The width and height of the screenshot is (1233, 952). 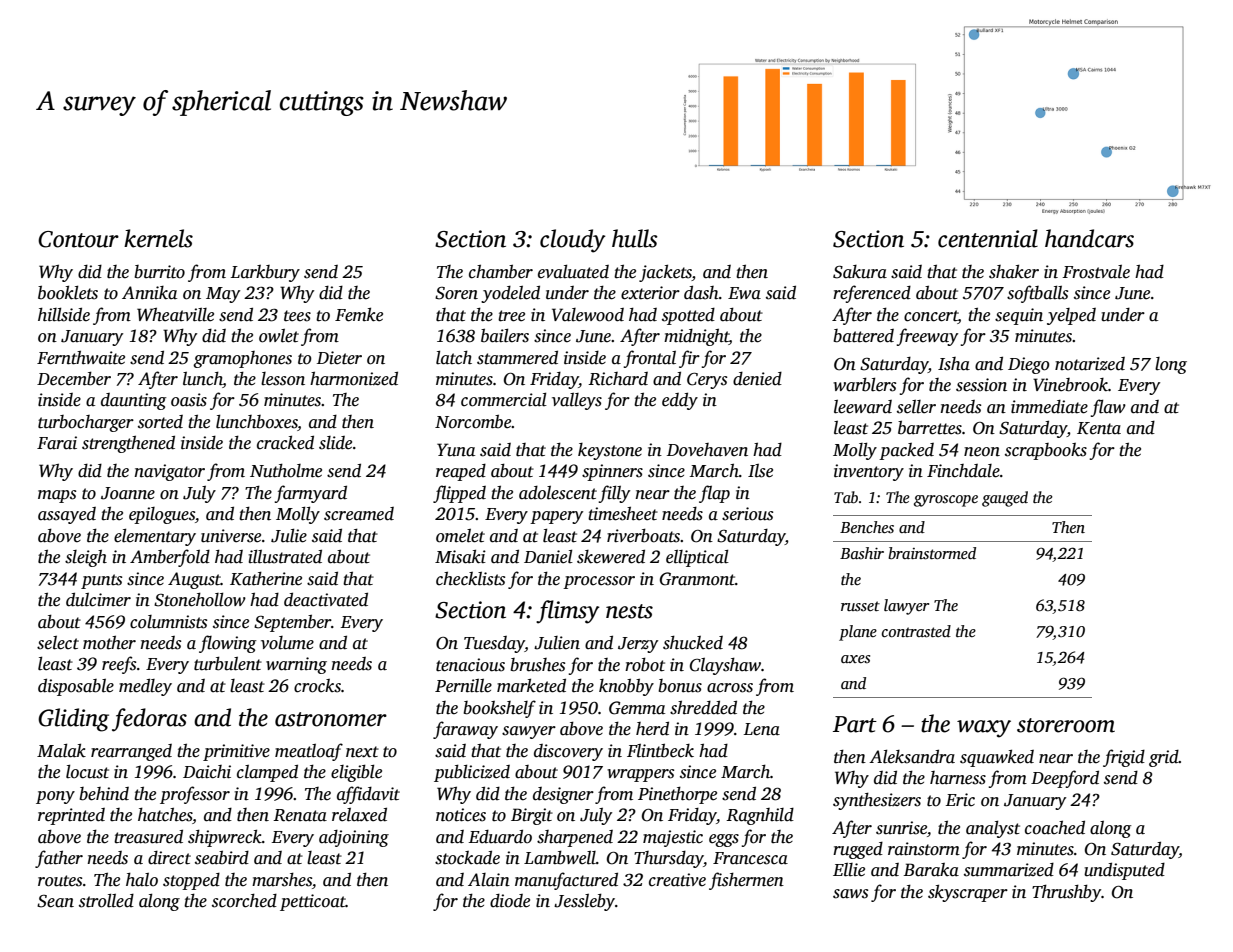 I want to click on kernels, so click(x=158, y=238).
